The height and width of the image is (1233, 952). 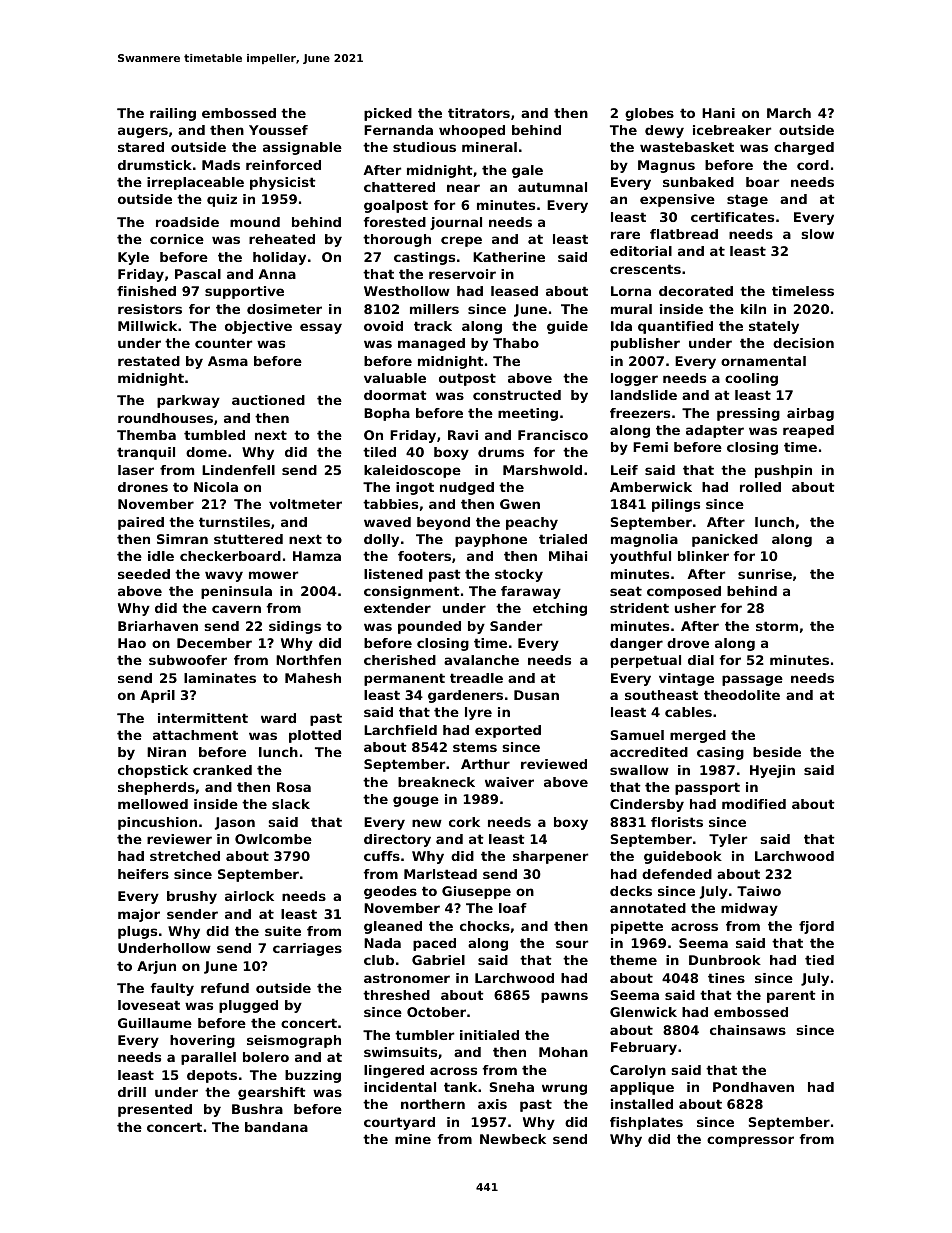 What do you see at coordinates (149, 361) in the image?
I see `restated` at bounding box center [149, 361].
